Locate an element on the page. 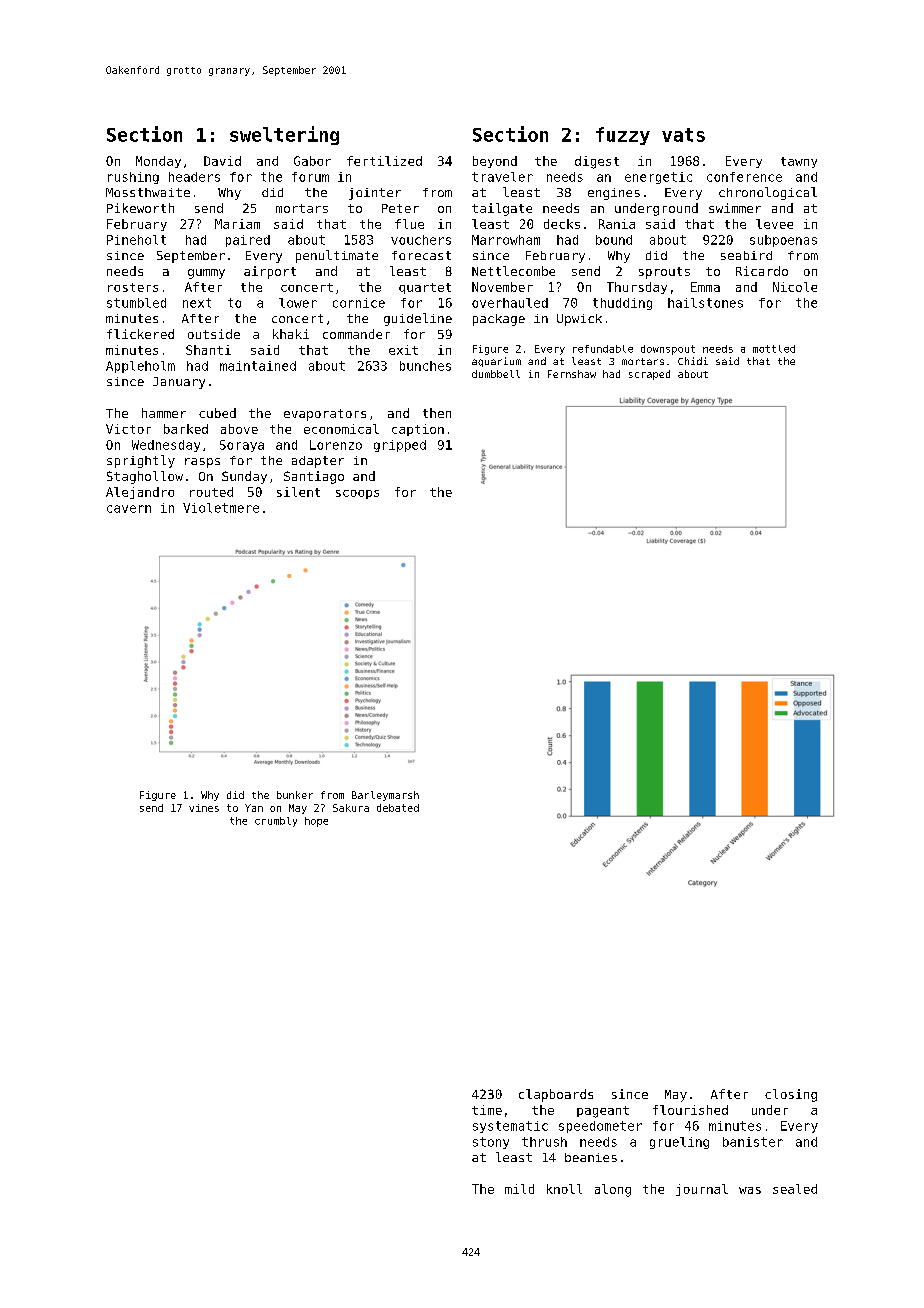 The height and width of the image is (1308, 924). vines is located at coordinates (204, 808).
